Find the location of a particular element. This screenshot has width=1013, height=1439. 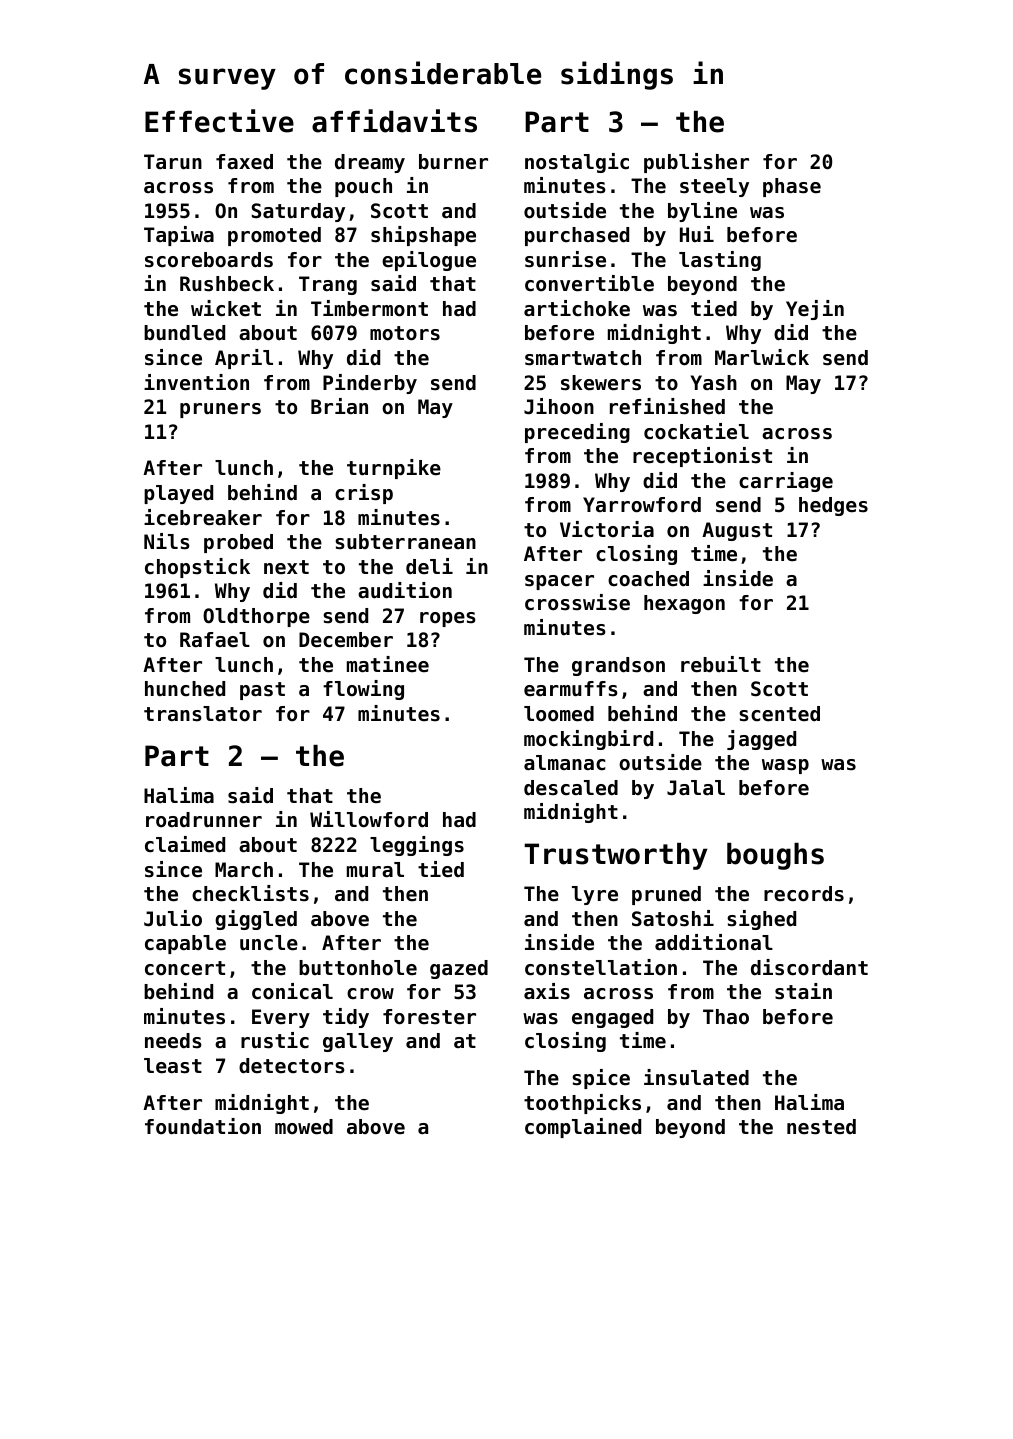

chopstick is located at coordinates (197, 568).
